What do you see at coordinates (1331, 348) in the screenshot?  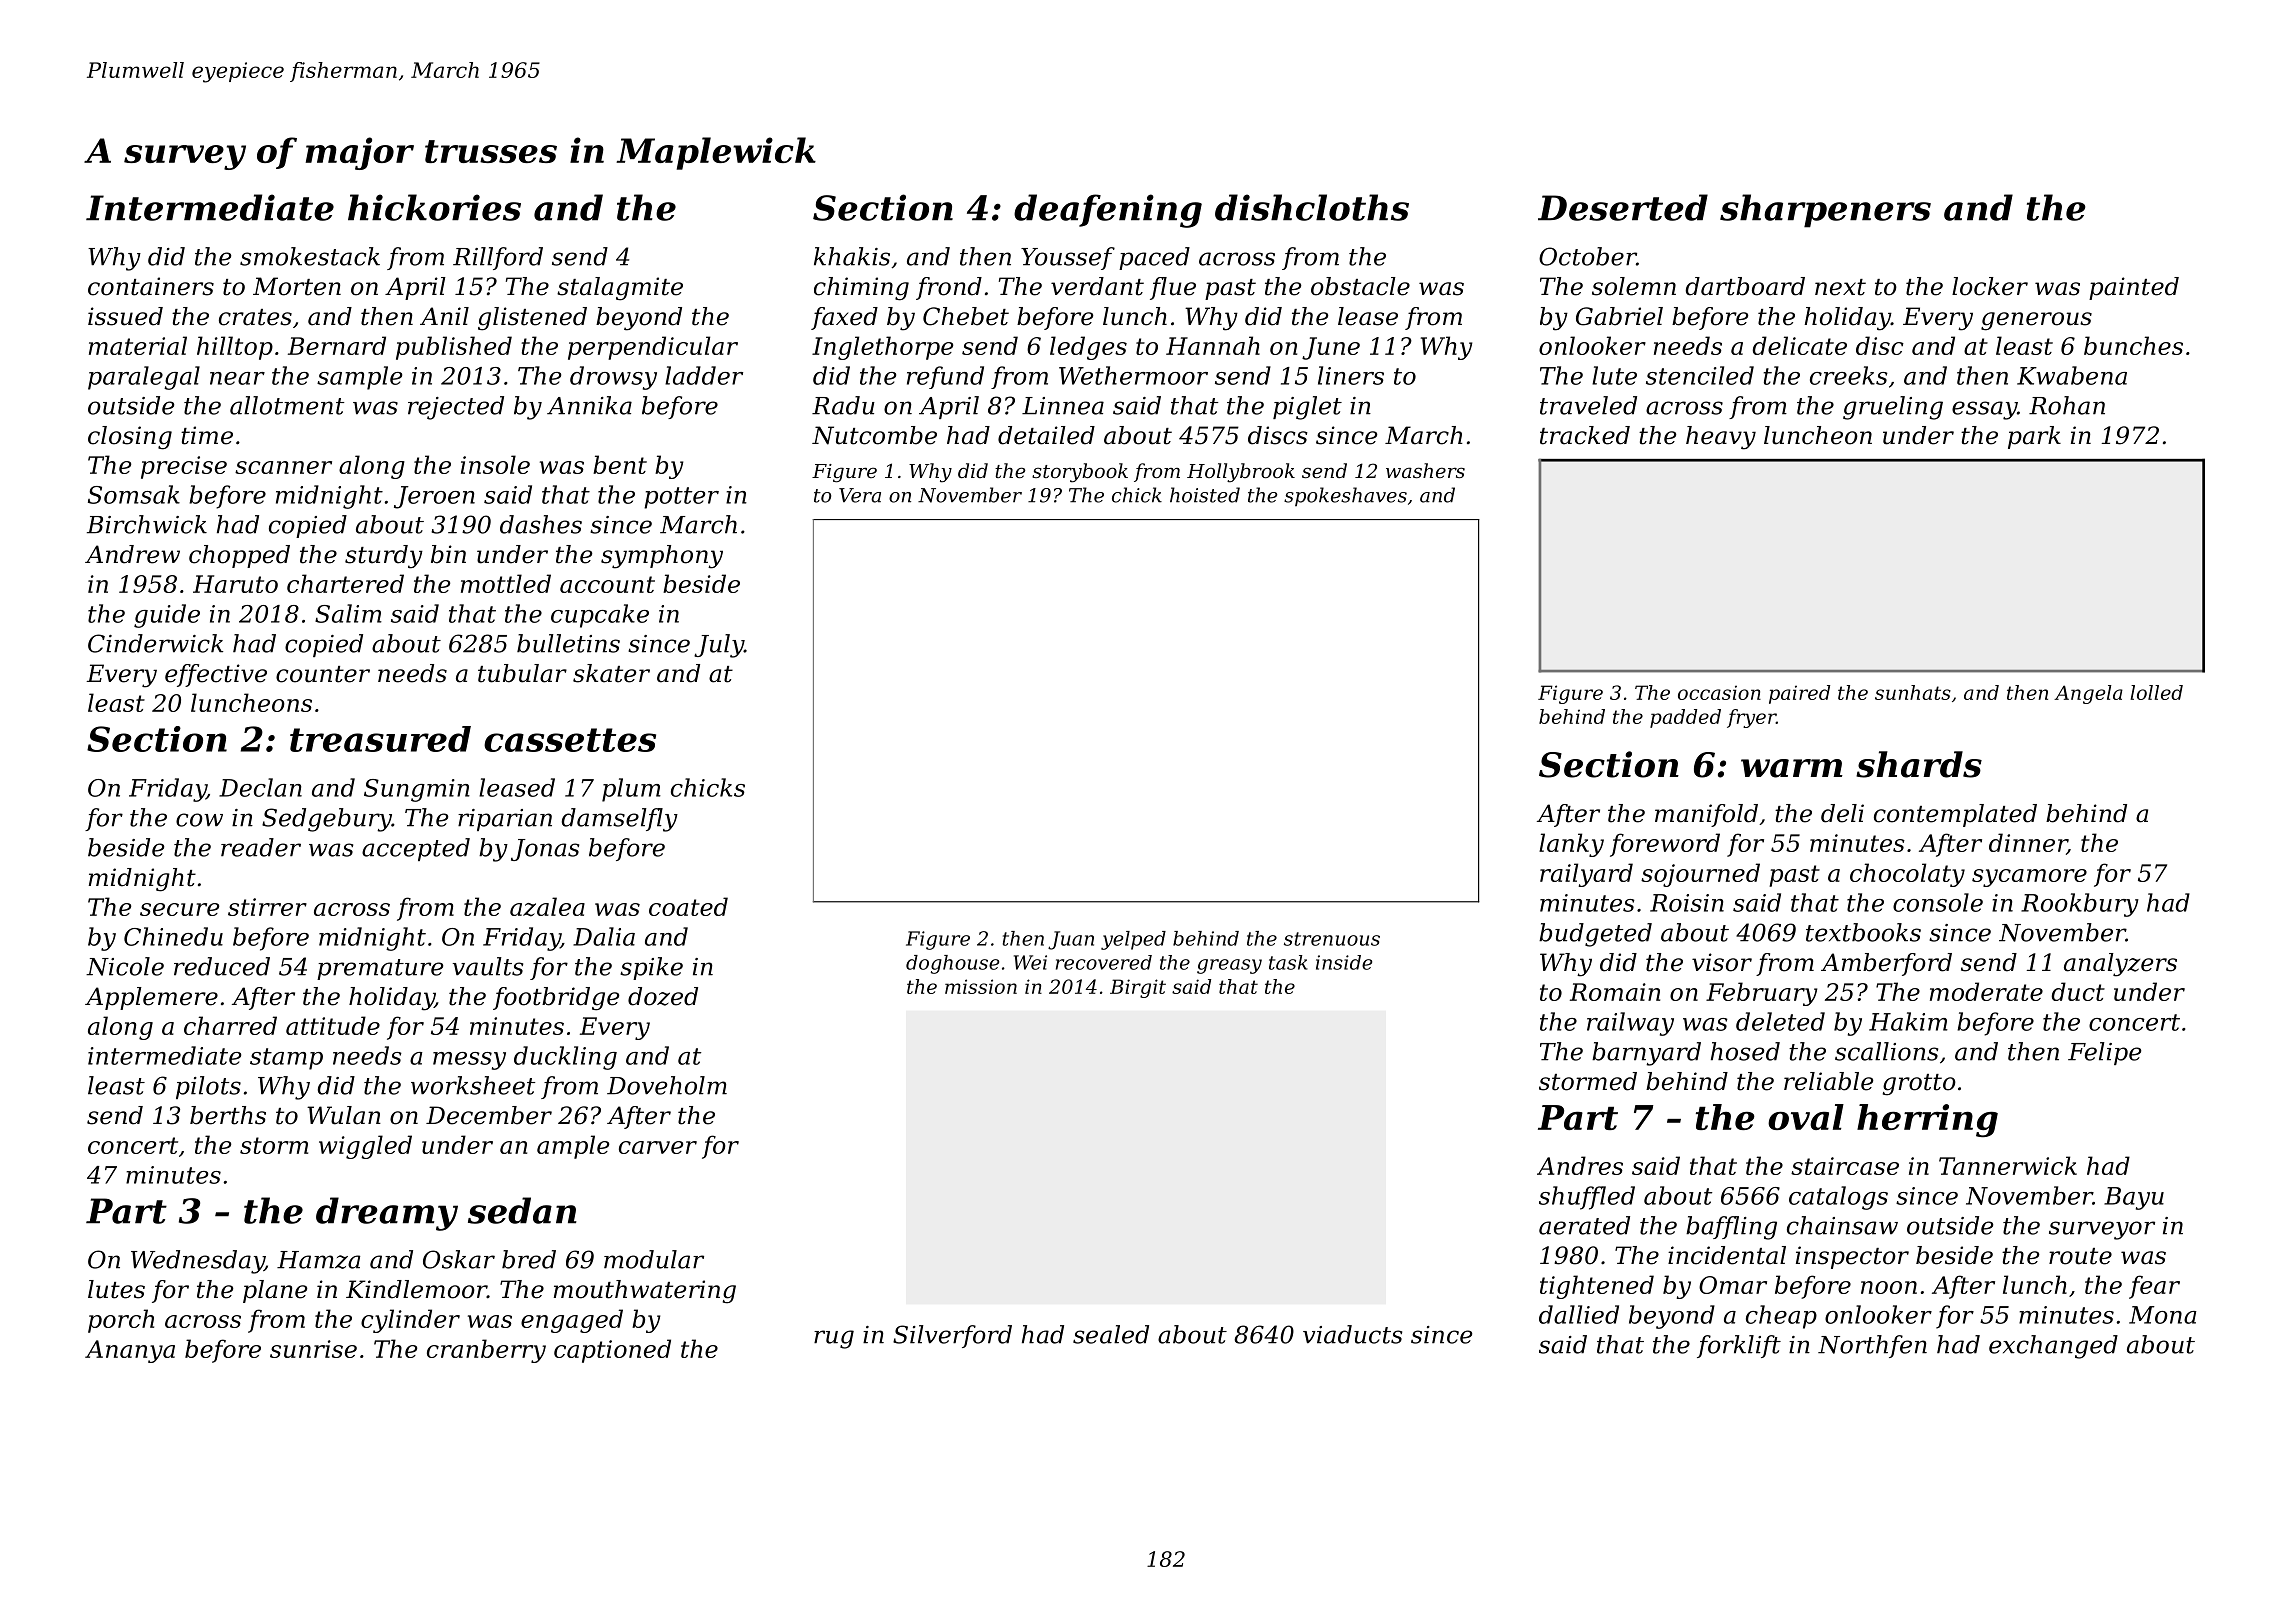 I see `June` at bounding box center [1331, 348].
